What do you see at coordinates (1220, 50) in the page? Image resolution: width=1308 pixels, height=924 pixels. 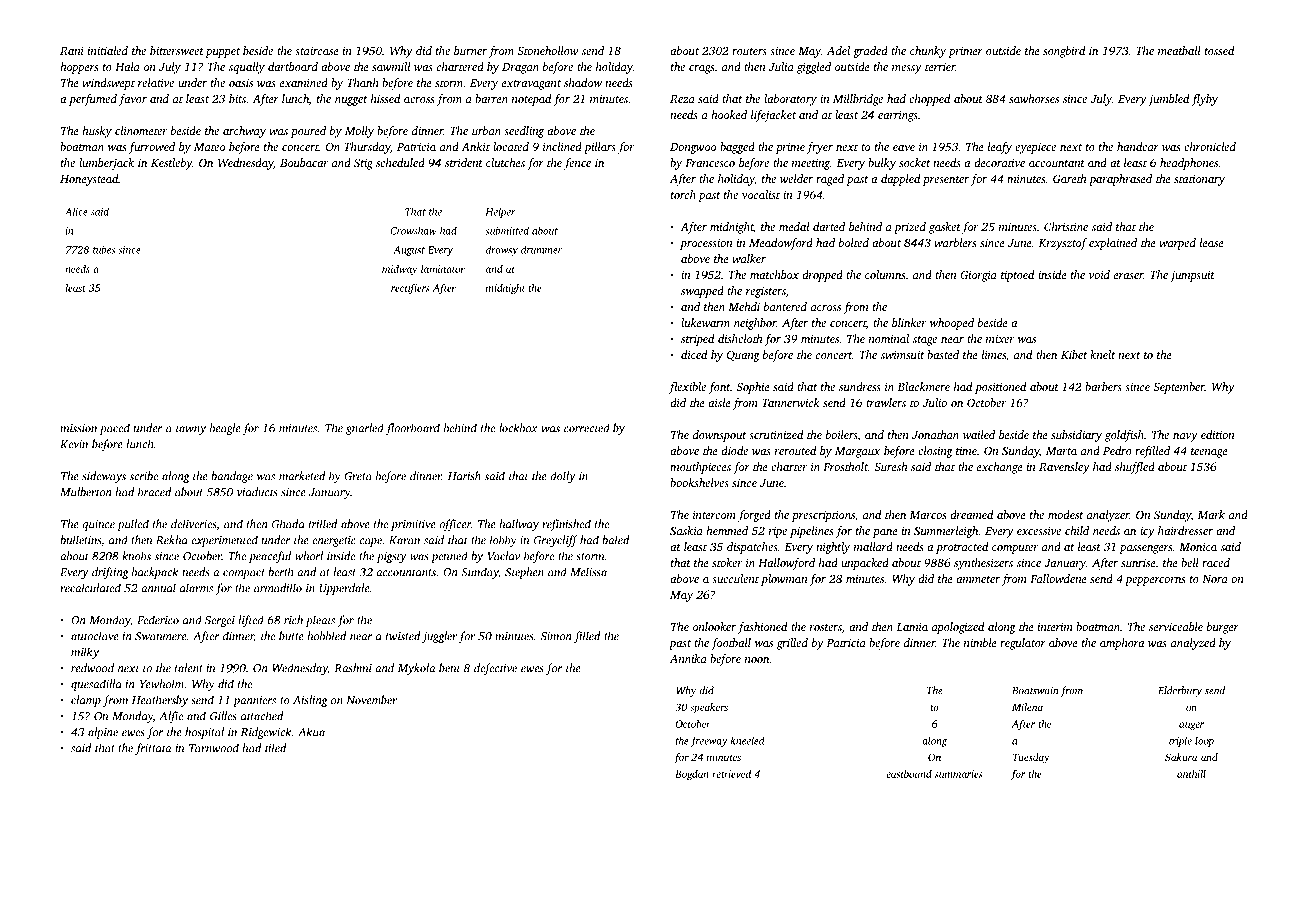 I see `tossed` at bounding box center [1220, 50].
